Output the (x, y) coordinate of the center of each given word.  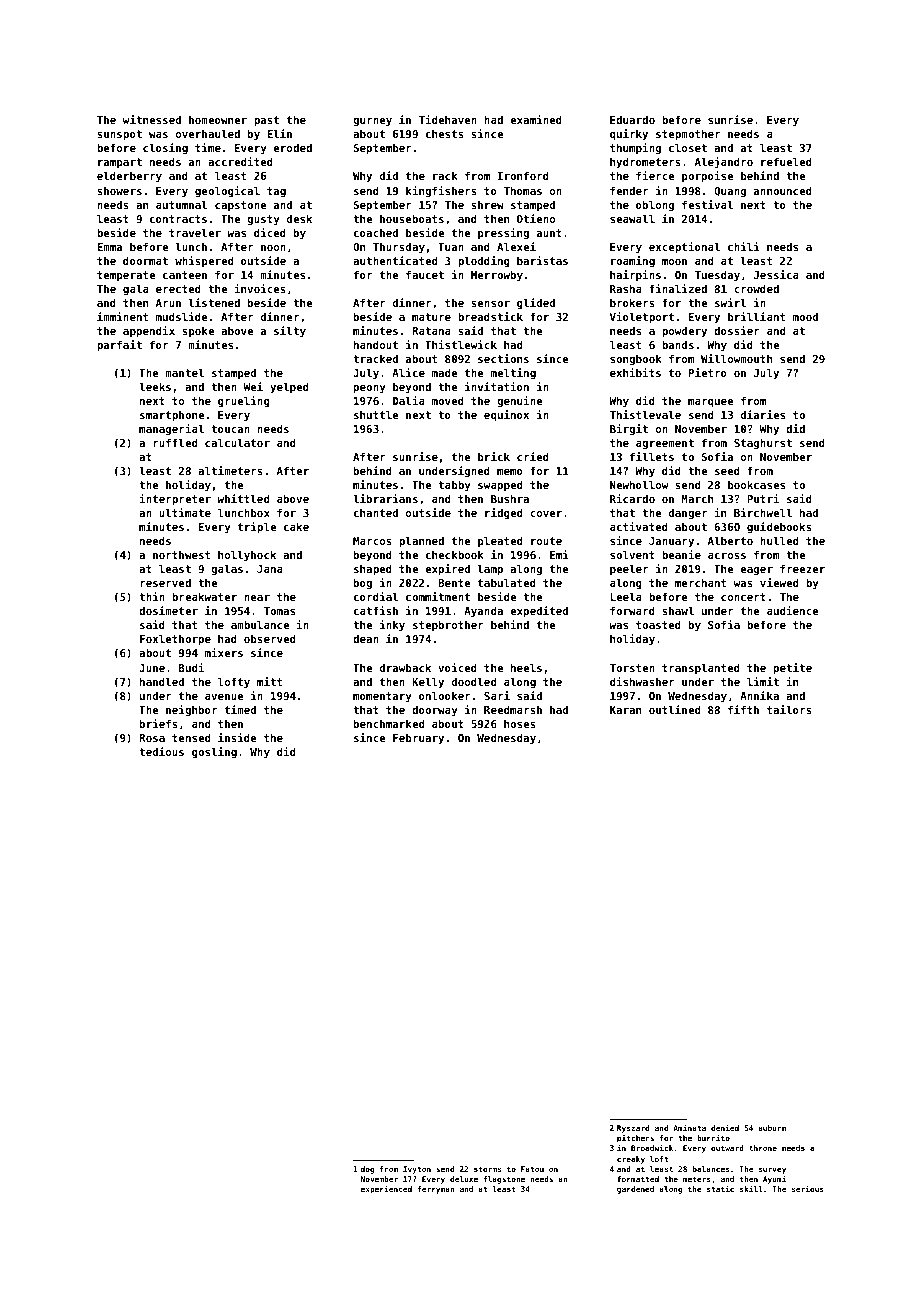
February (418, 738)
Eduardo (632, 120)
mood (805, 316)
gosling (214, 752)
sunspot (119, 135)
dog (367, 1170)
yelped (289, 387)
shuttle (376, 414)
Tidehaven (448, 119)
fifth (743, 709)
